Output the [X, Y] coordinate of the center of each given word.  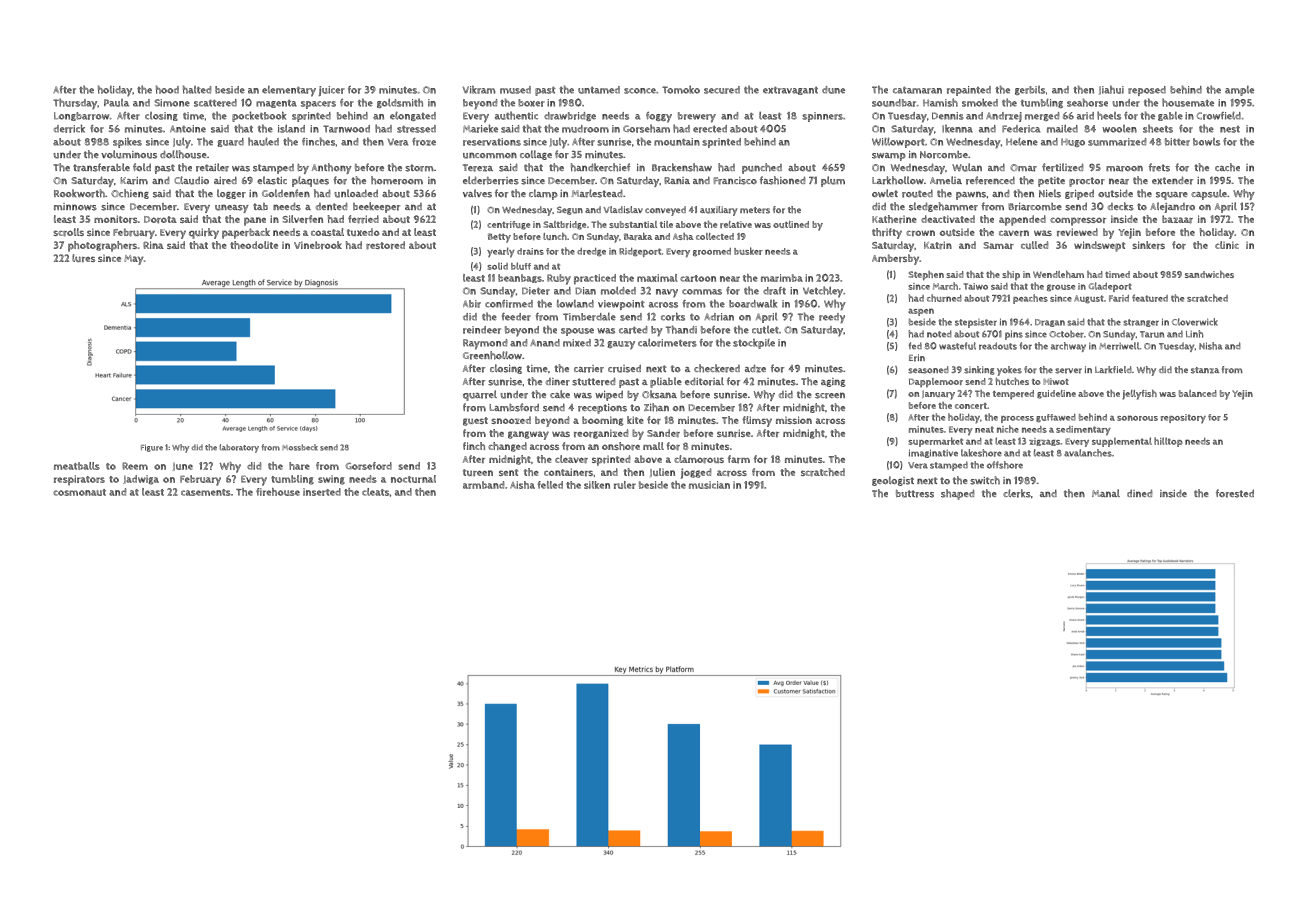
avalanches [1088, 453]
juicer [332, 91]
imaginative [933, 453]
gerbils [1030, 90]
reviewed [1077, 232]
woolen [1119, 129]
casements [206, 492]
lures [83, 258]
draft [774, 291]
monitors [116, 219]
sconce [640, 91]
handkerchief [600, 167]
